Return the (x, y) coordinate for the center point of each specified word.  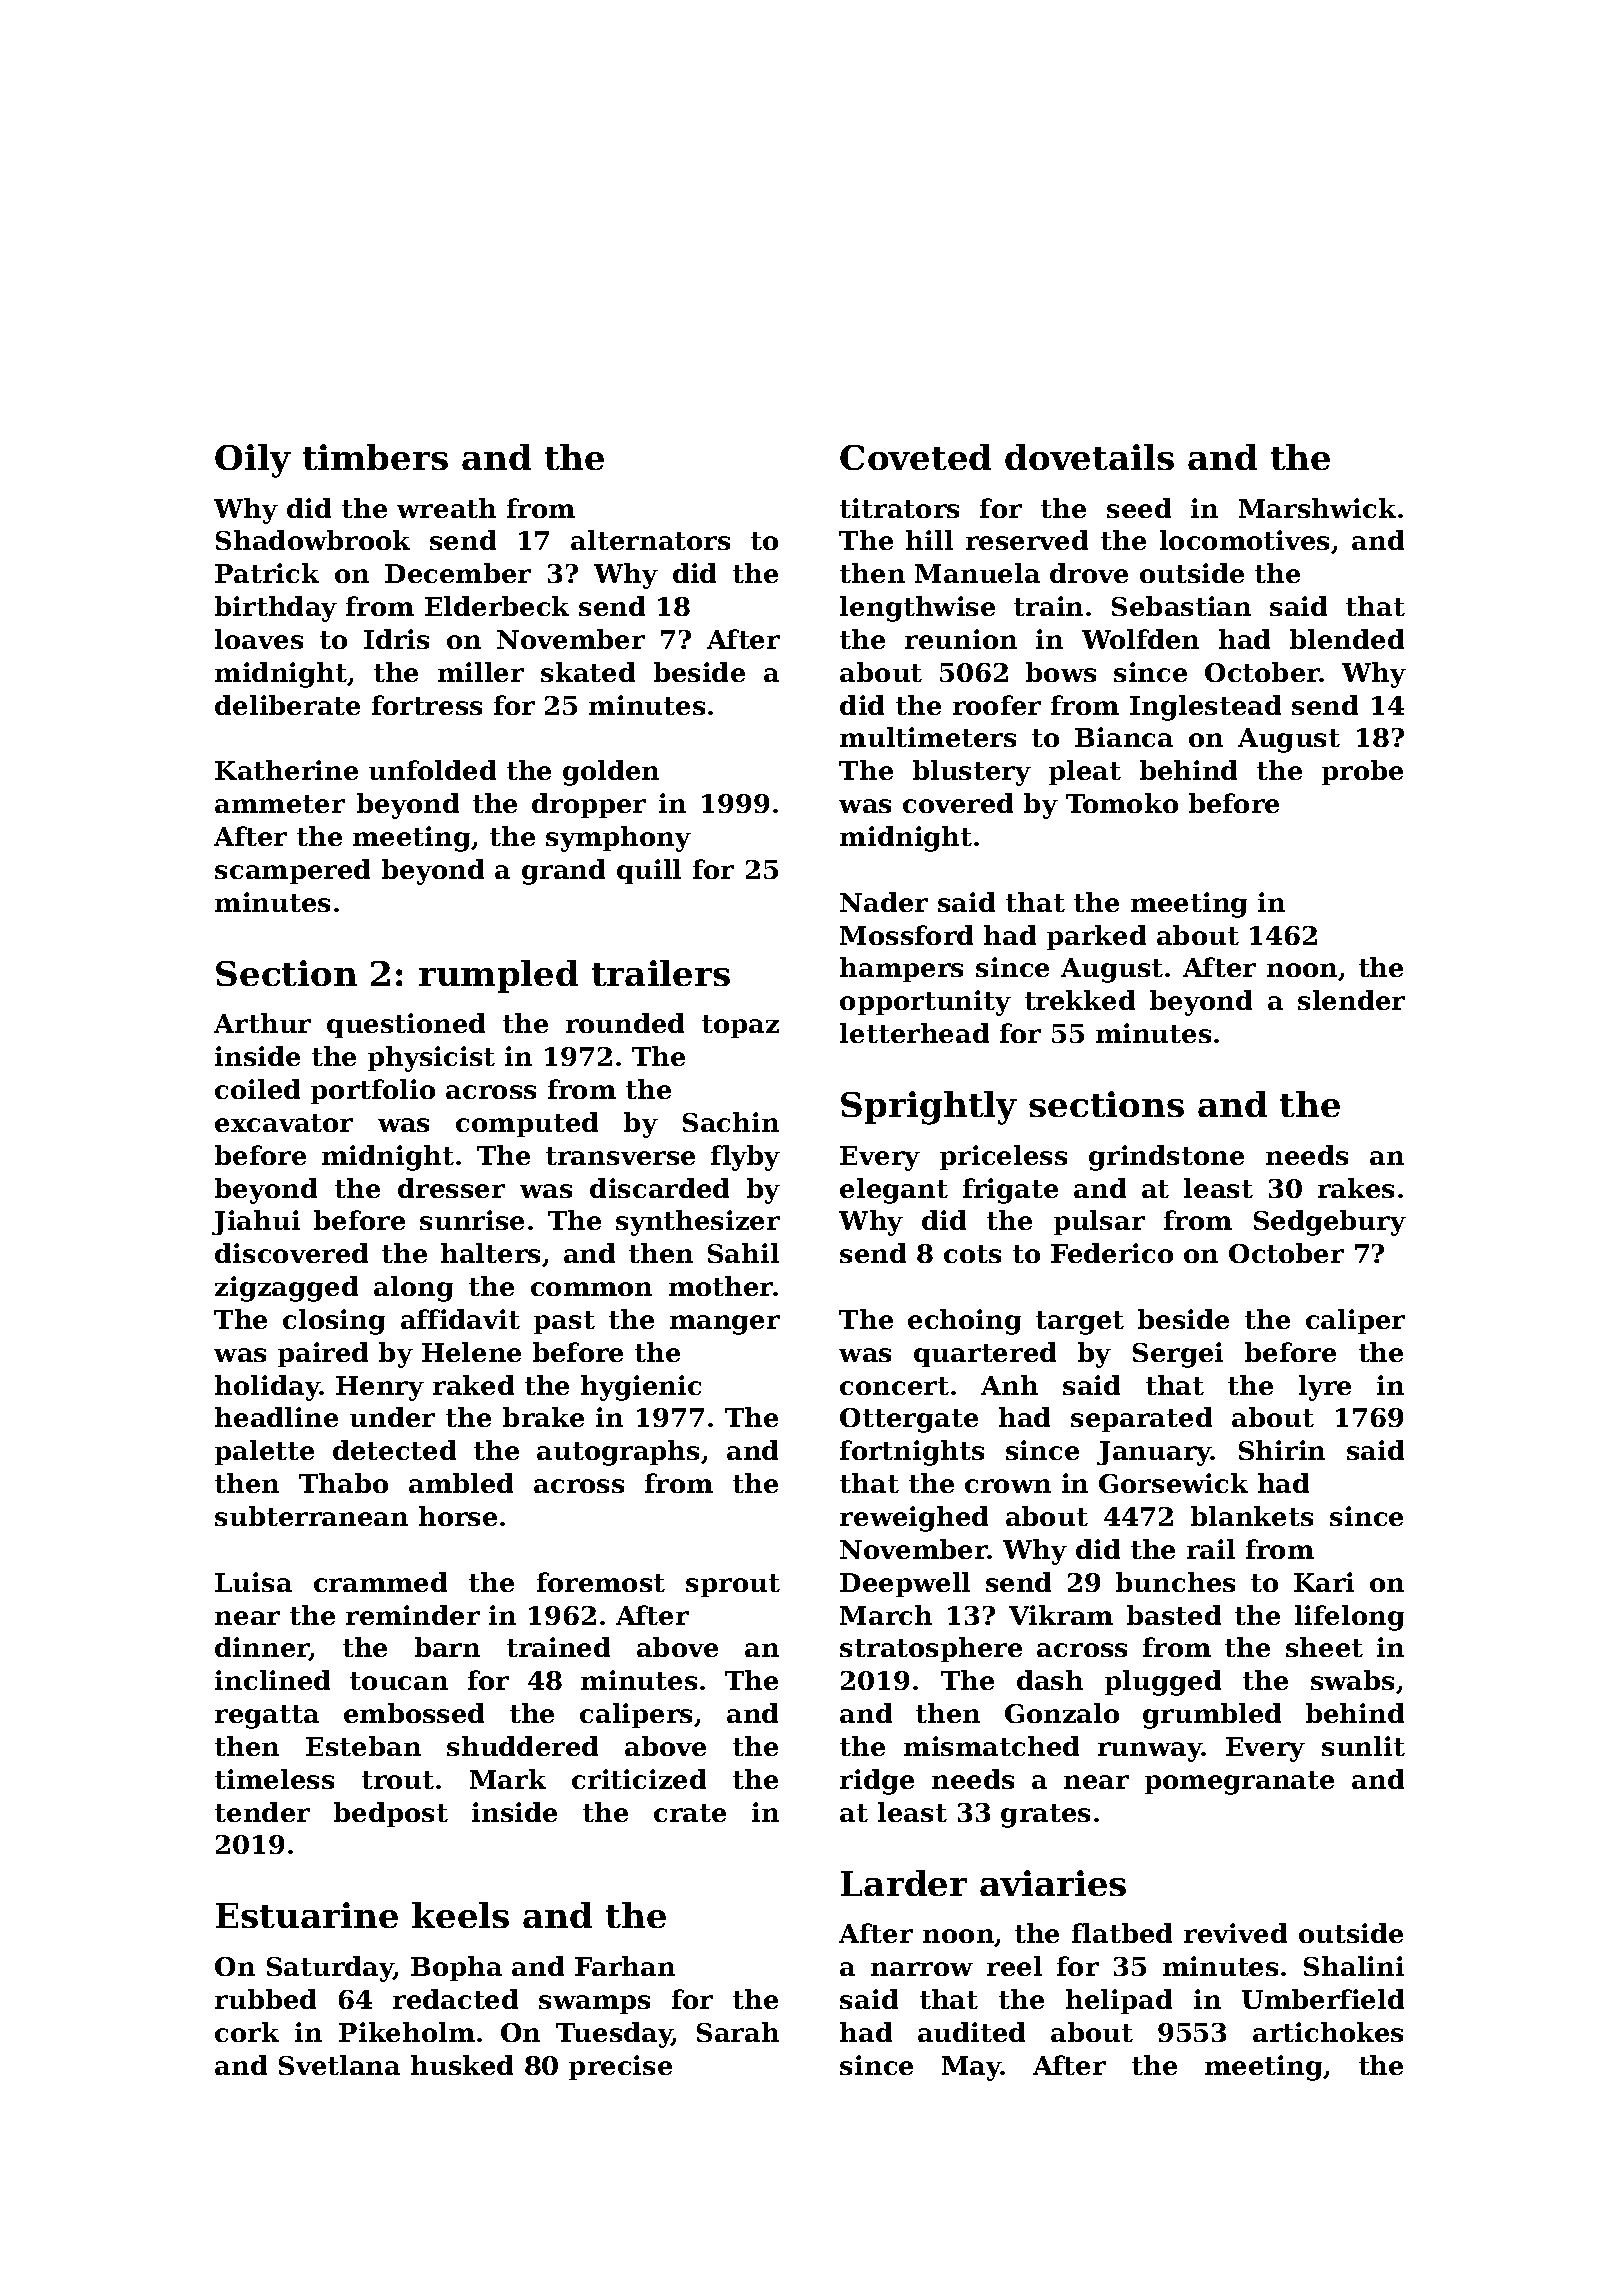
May (971, 2068)
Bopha (456, 1968)
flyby (745, 1158)
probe (1362, 772)
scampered (292, 871)
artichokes (1328, 2032)
